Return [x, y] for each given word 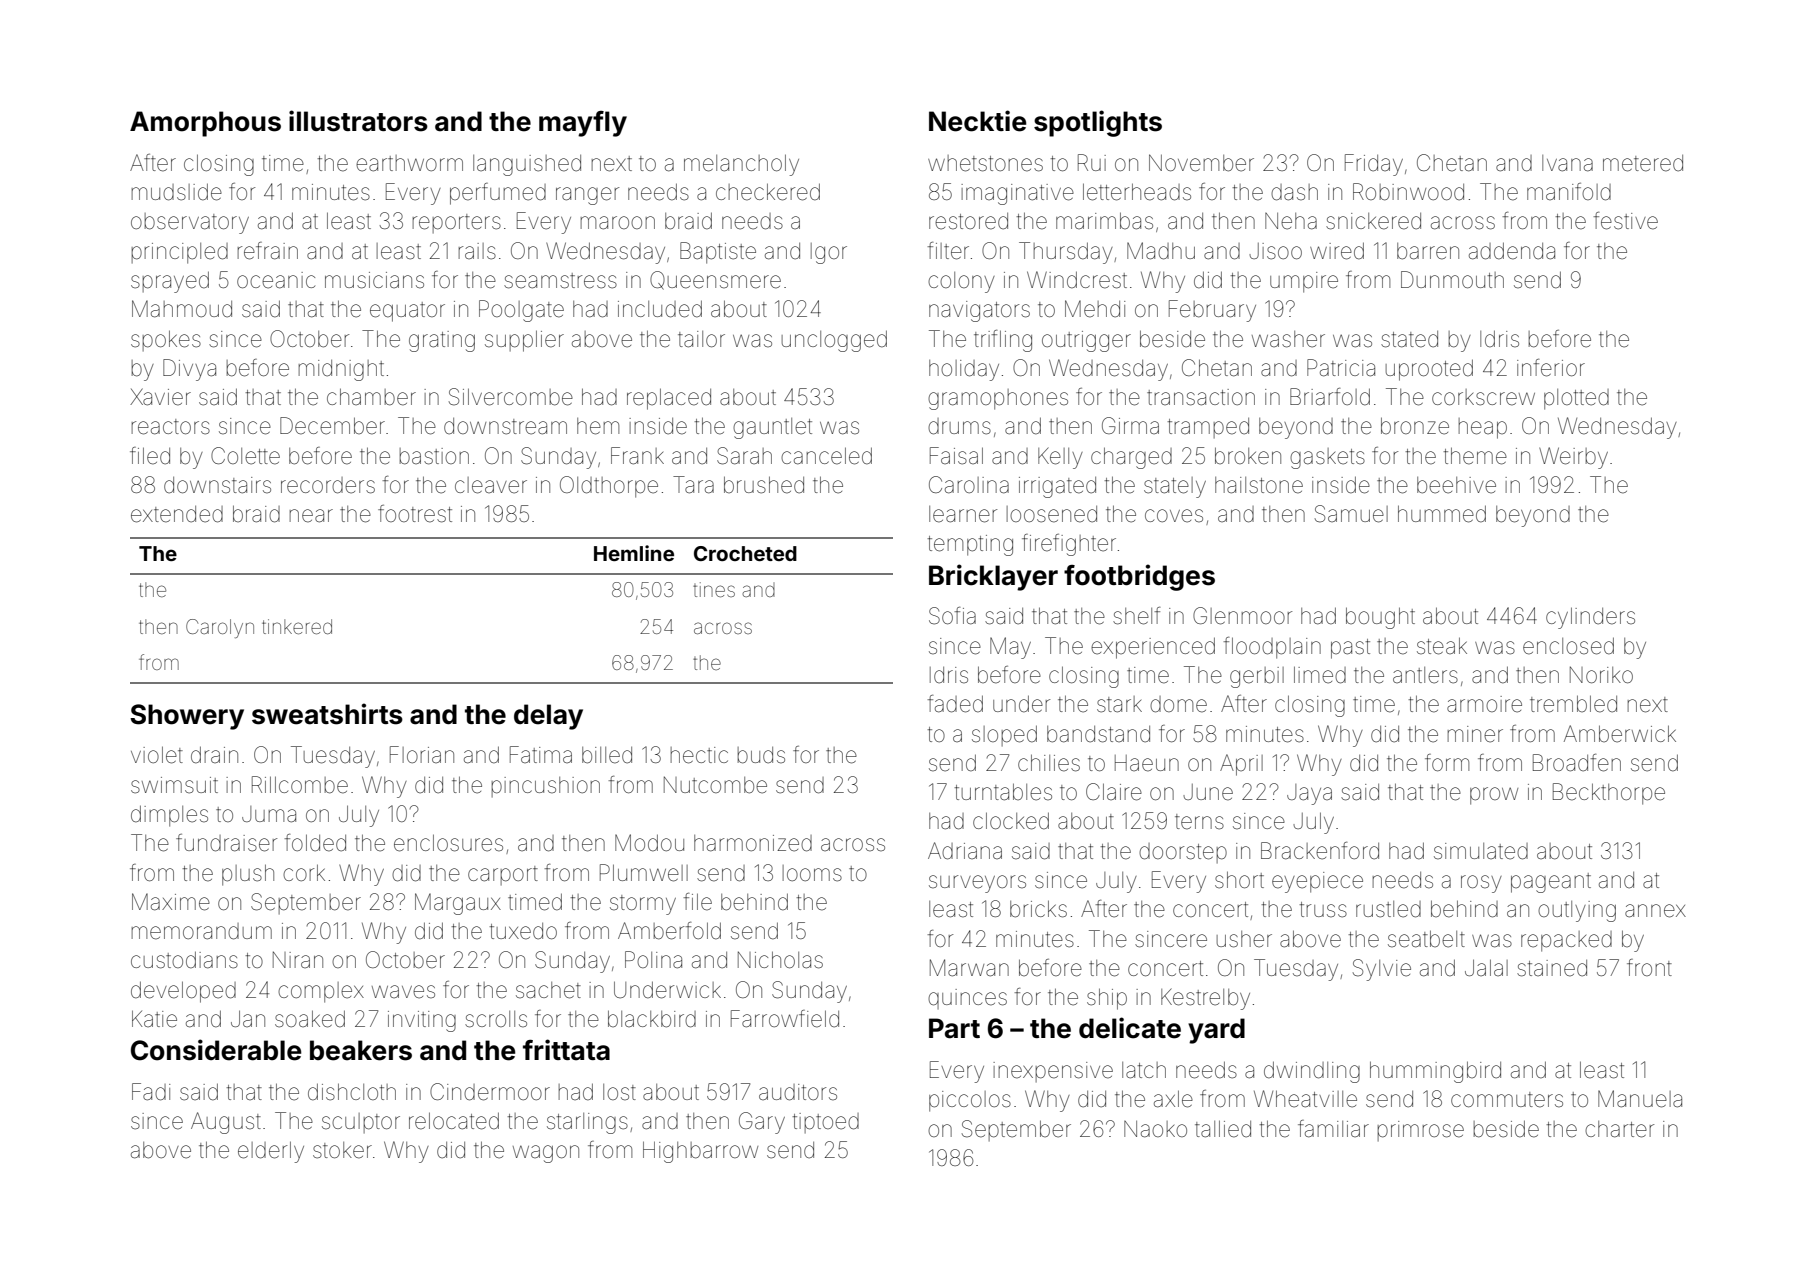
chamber [371, 397]
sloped [1004, 735]
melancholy [741, 165]
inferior [1551, 368]
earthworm [409, 163]
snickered [1373, 221]
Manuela [1640, 1099]
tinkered [297, 626]
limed [1320, 675]
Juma [269, 814]
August [226, 1123]
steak [1442, 646]
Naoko [1155, 1129]
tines [714, 589]
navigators [979, 311]
